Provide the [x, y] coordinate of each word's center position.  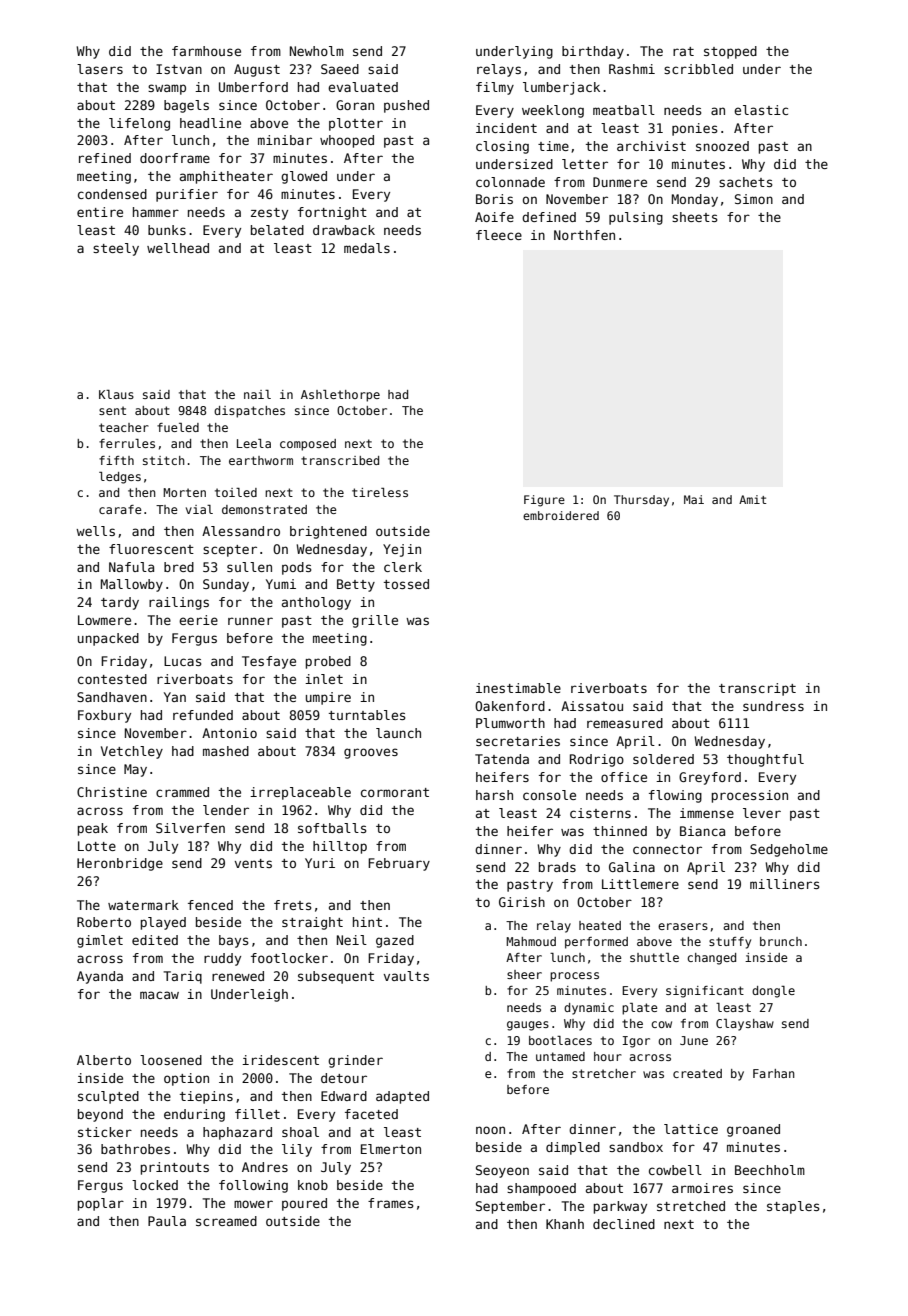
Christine [112, 792]
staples [793, 1207]
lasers [100, 69]
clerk [403, 567]
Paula [167, 1221]
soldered [663, 759]
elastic [761, 110]
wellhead [178, 248]
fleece [499, 235]
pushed [406, 106]
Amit [752, 499]
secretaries [518, 741]
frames [391, 1203]
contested [112, 679]
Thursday [641, 501]
